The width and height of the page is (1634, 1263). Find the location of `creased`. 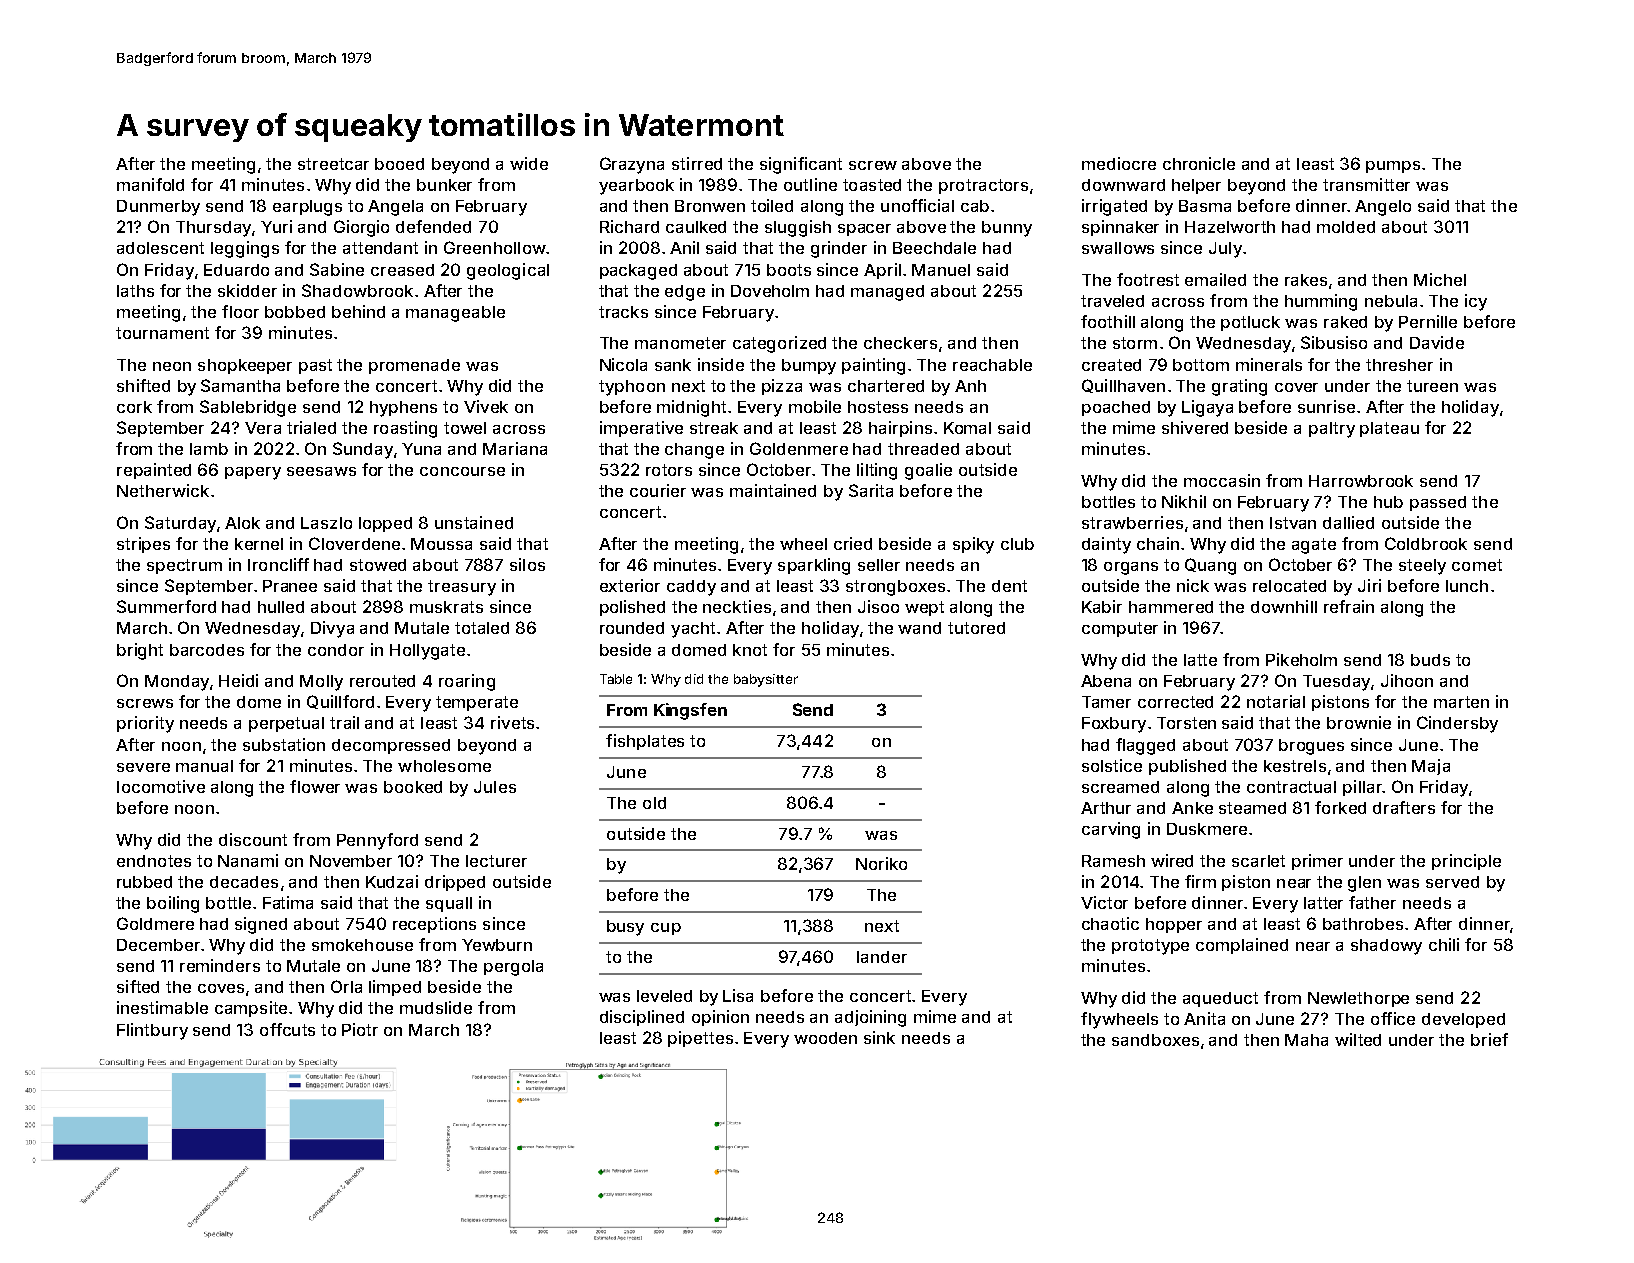

creased is located at coordinates (402, 270).
